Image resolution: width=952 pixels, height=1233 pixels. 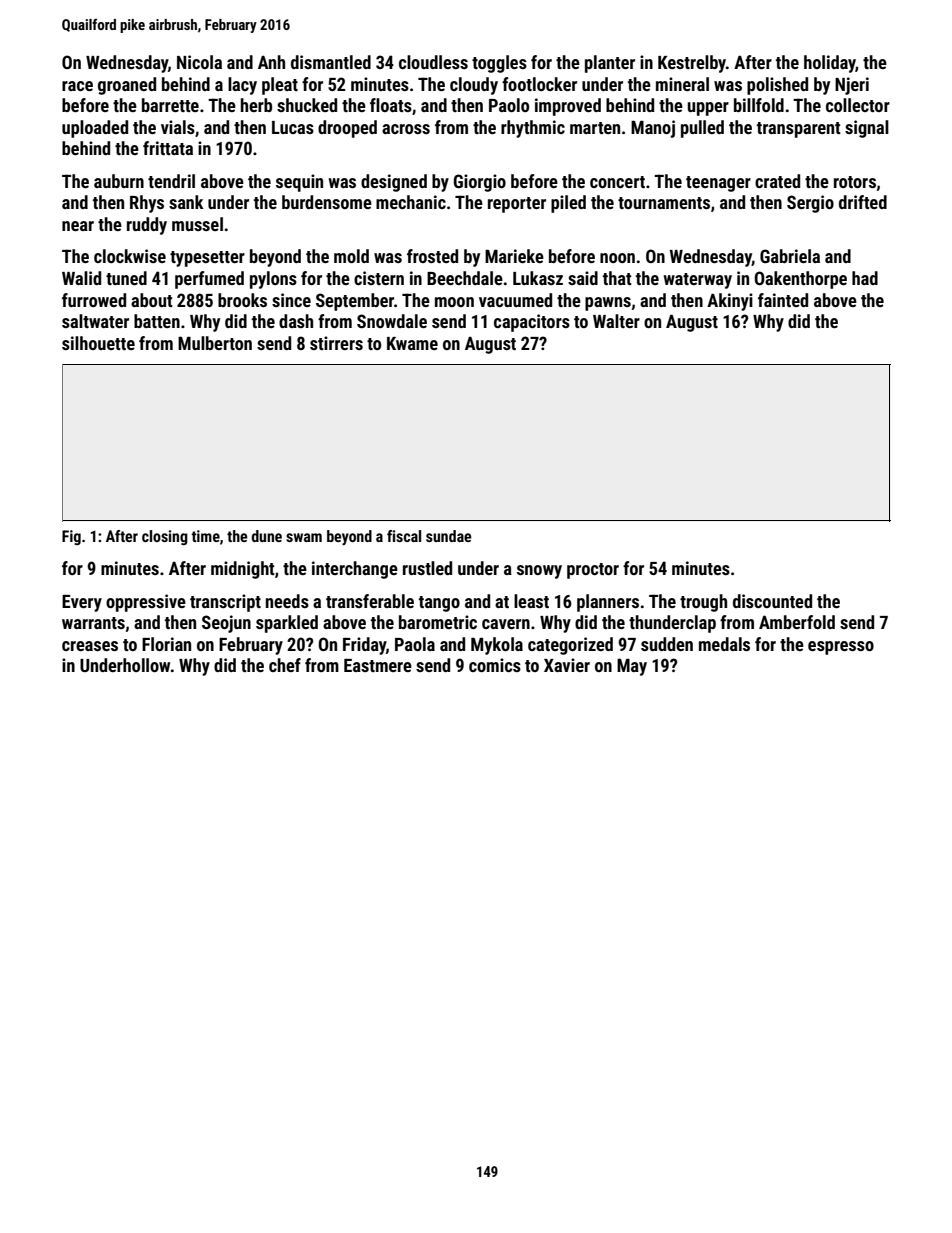 What do you see at coordinates (830, 64) in the document?
I see `holiday` at bounding box center [830, 64].
